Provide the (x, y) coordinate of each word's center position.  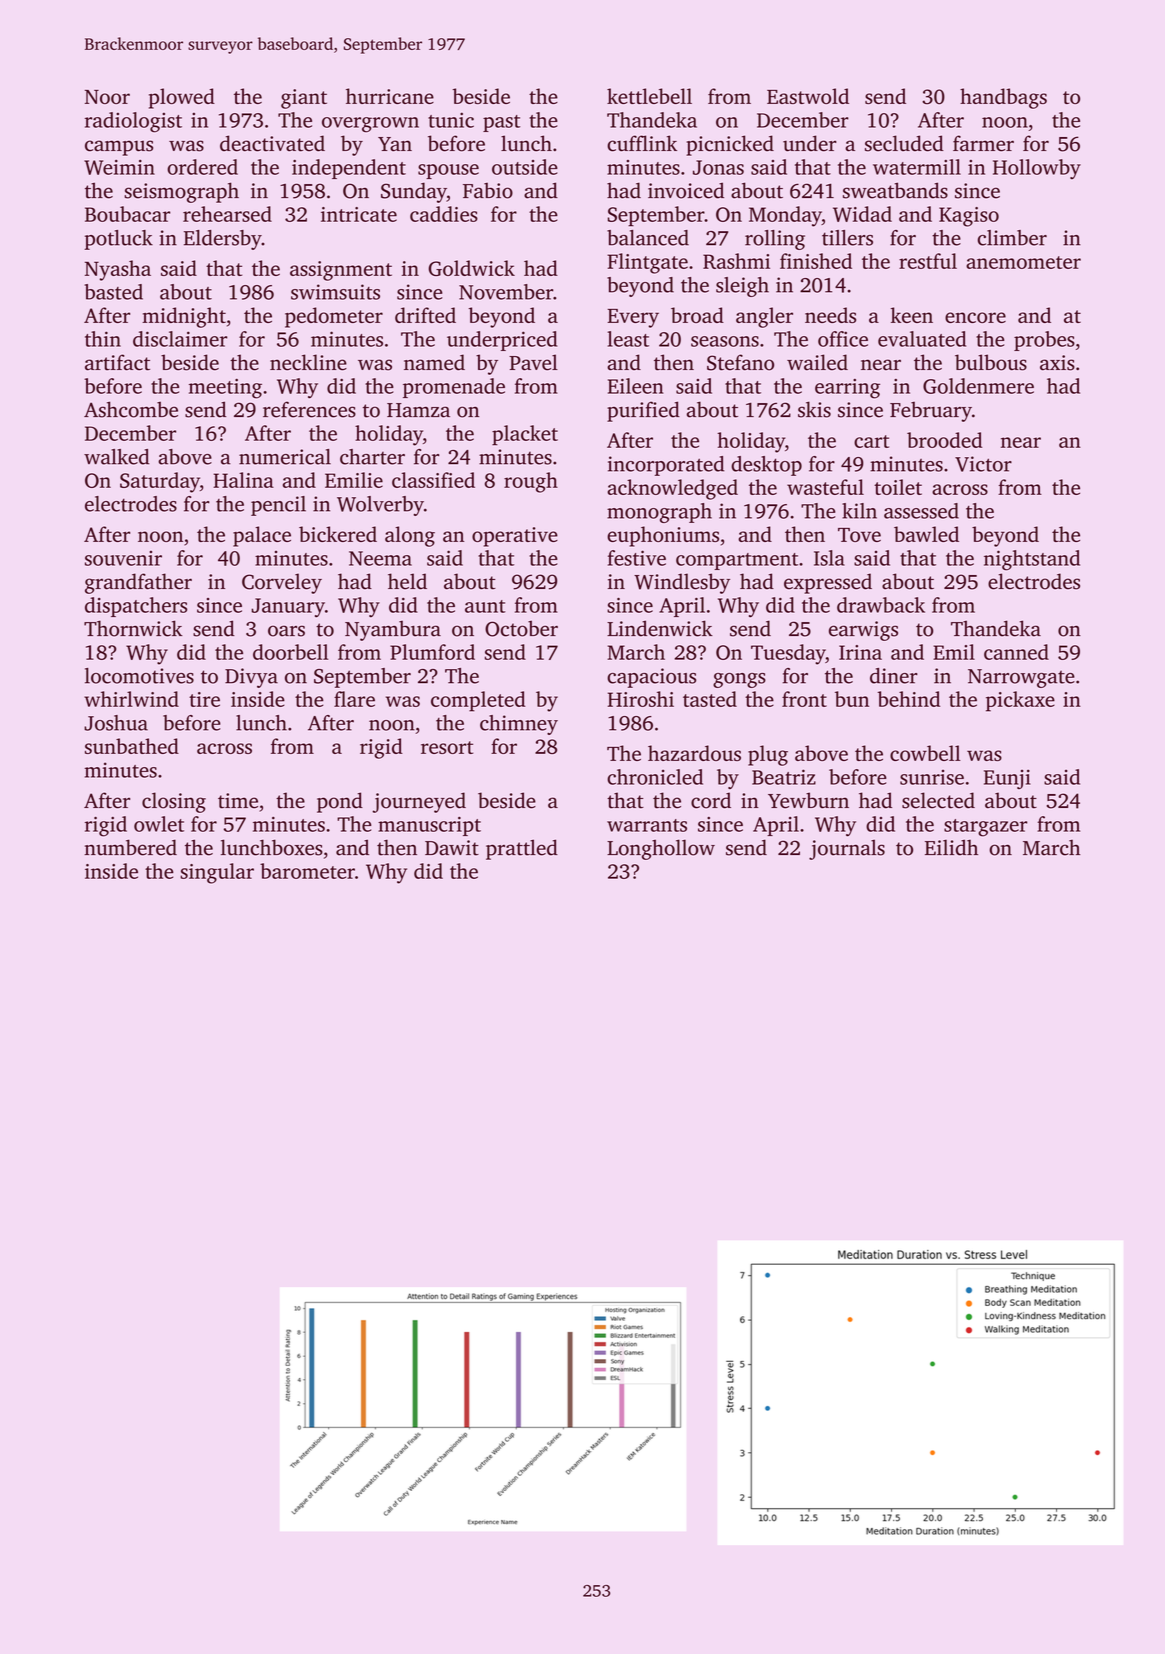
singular (217, 873)
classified (433, 480)
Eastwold (808, 96)
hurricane (390, 96)
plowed (182, 98)
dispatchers (136, 607)
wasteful (825, 487)
